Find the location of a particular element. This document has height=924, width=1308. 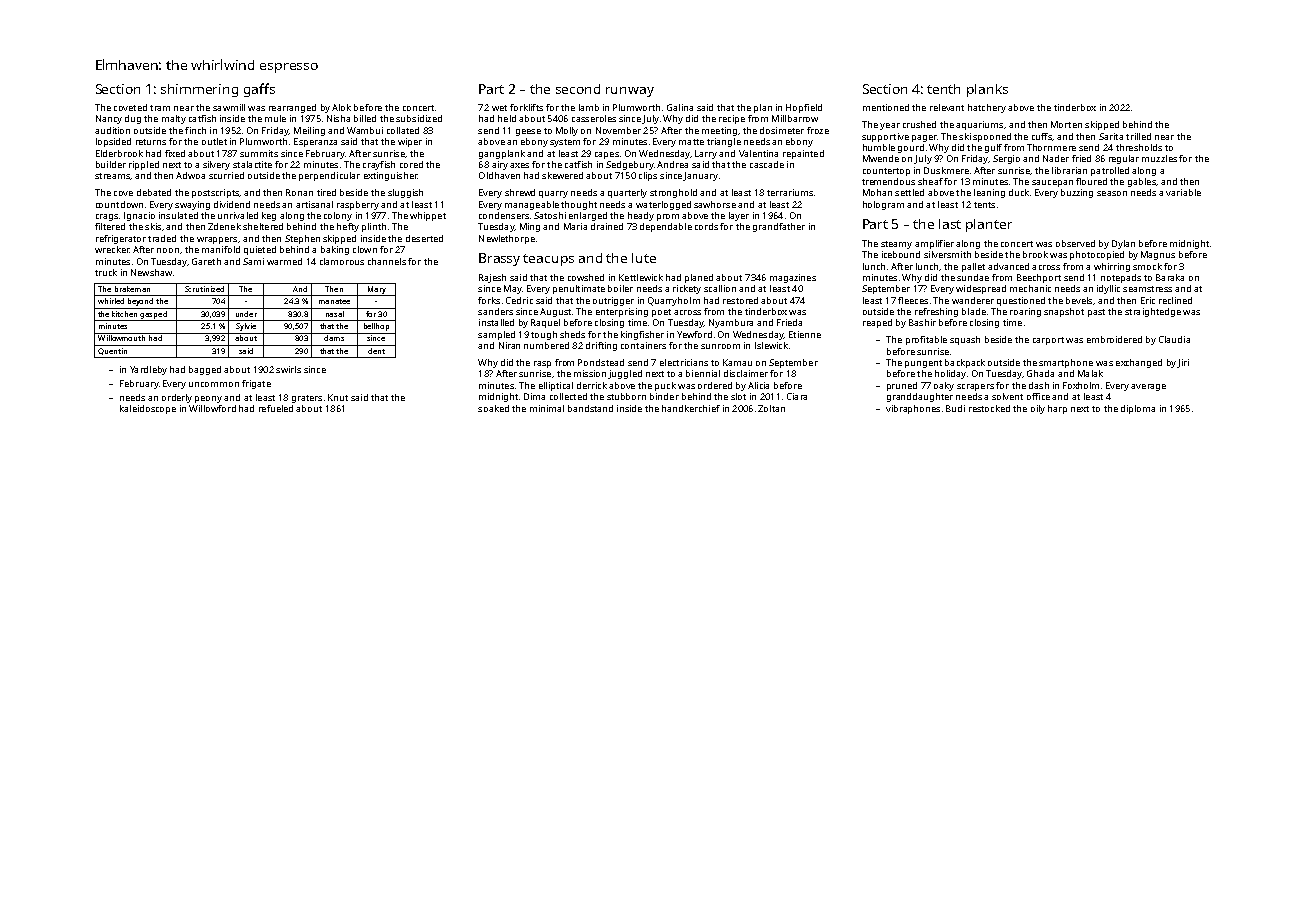

Claudia is located at coordinates (1174, 339).
